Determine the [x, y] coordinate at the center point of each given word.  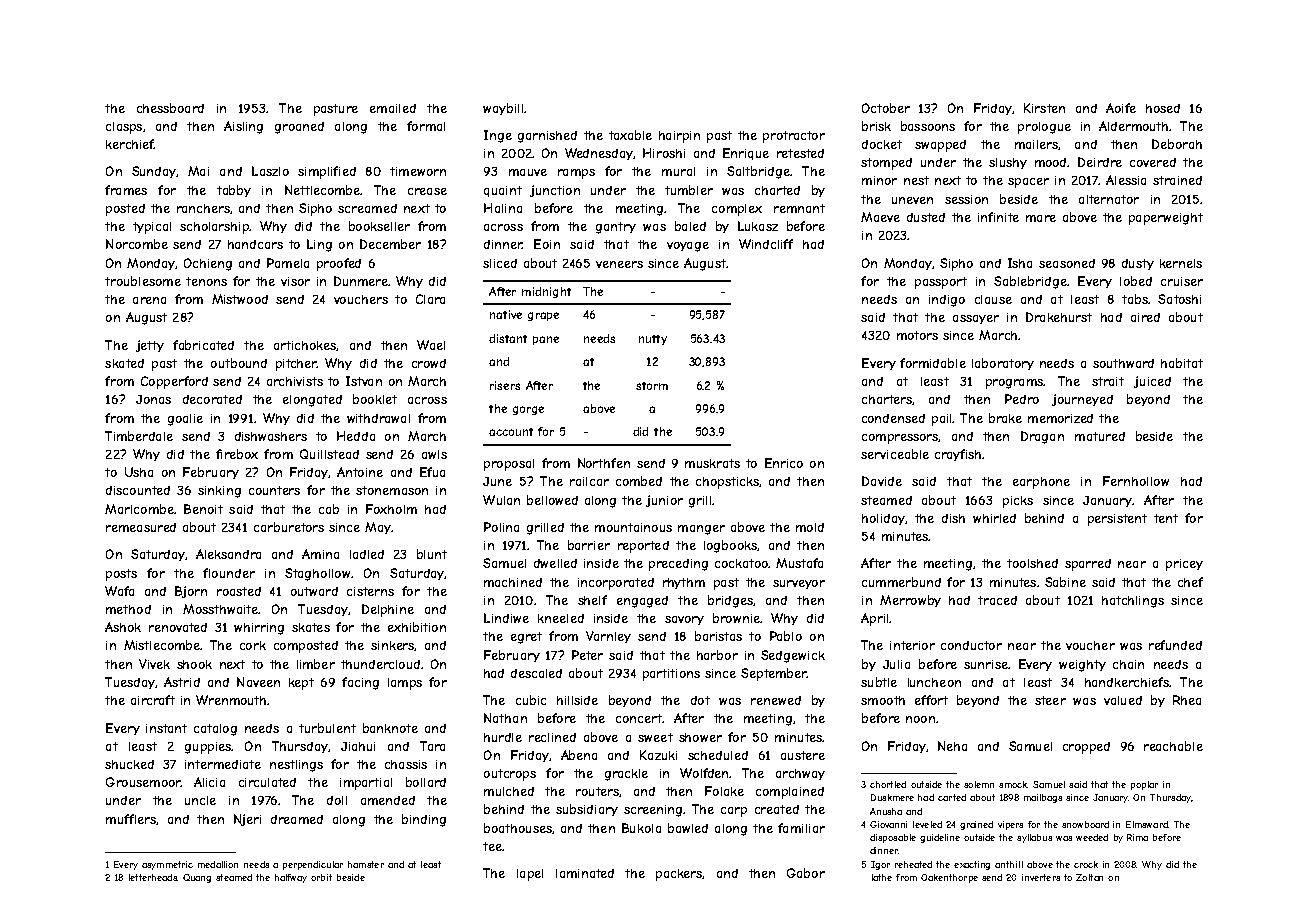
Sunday [154, 172]
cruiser [1182, 281]
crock [1086, 864]
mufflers [131, 819]
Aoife [1121, 108]
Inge [498, 136]
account [511, 432]
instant [166, 728]
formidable [933, 363]
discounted [138, 490]
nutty [653, 340]
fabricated [203, 345]
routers [597, 791]
